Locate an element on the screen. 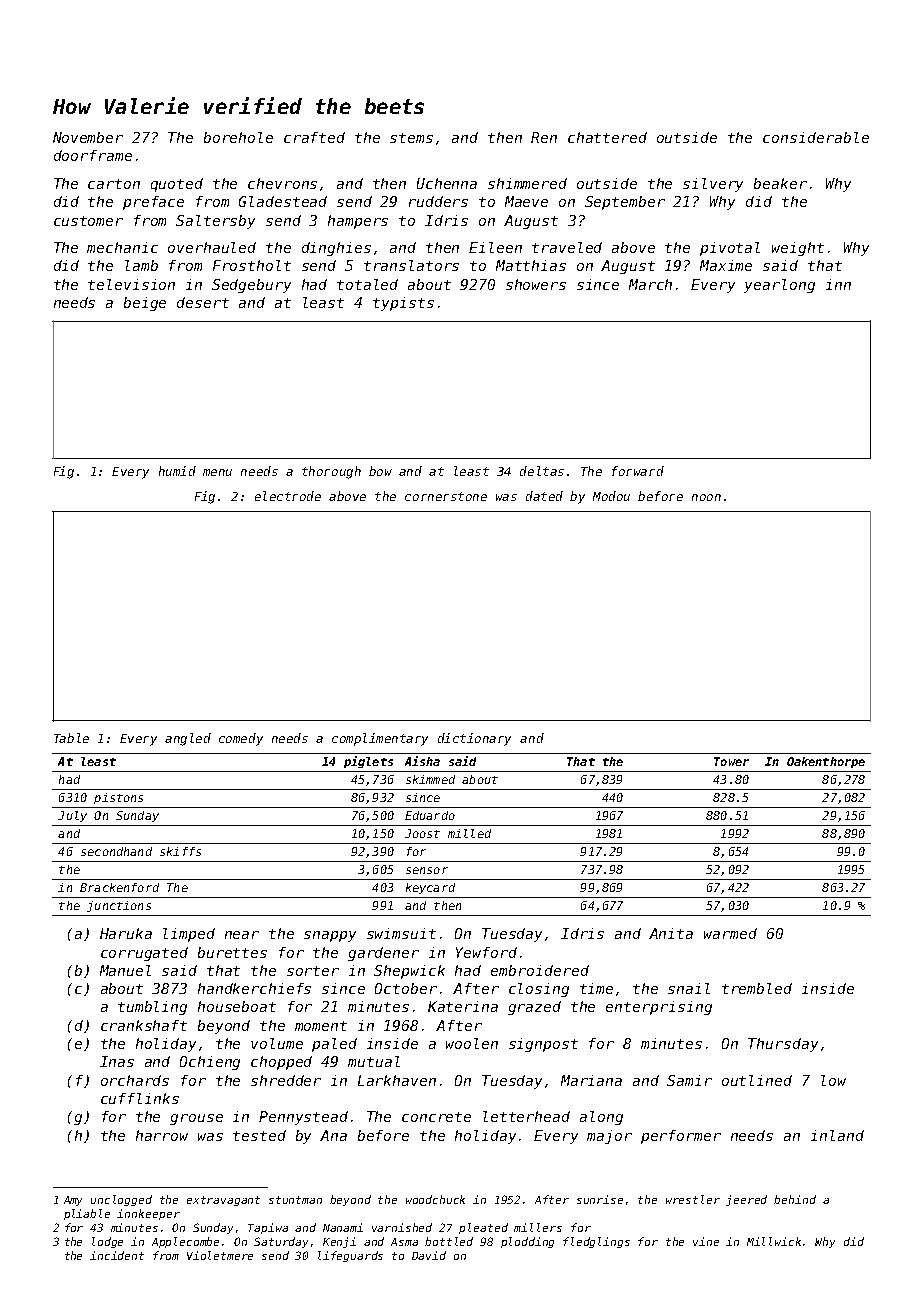  Amy is located at coordinates (73, 1201).
